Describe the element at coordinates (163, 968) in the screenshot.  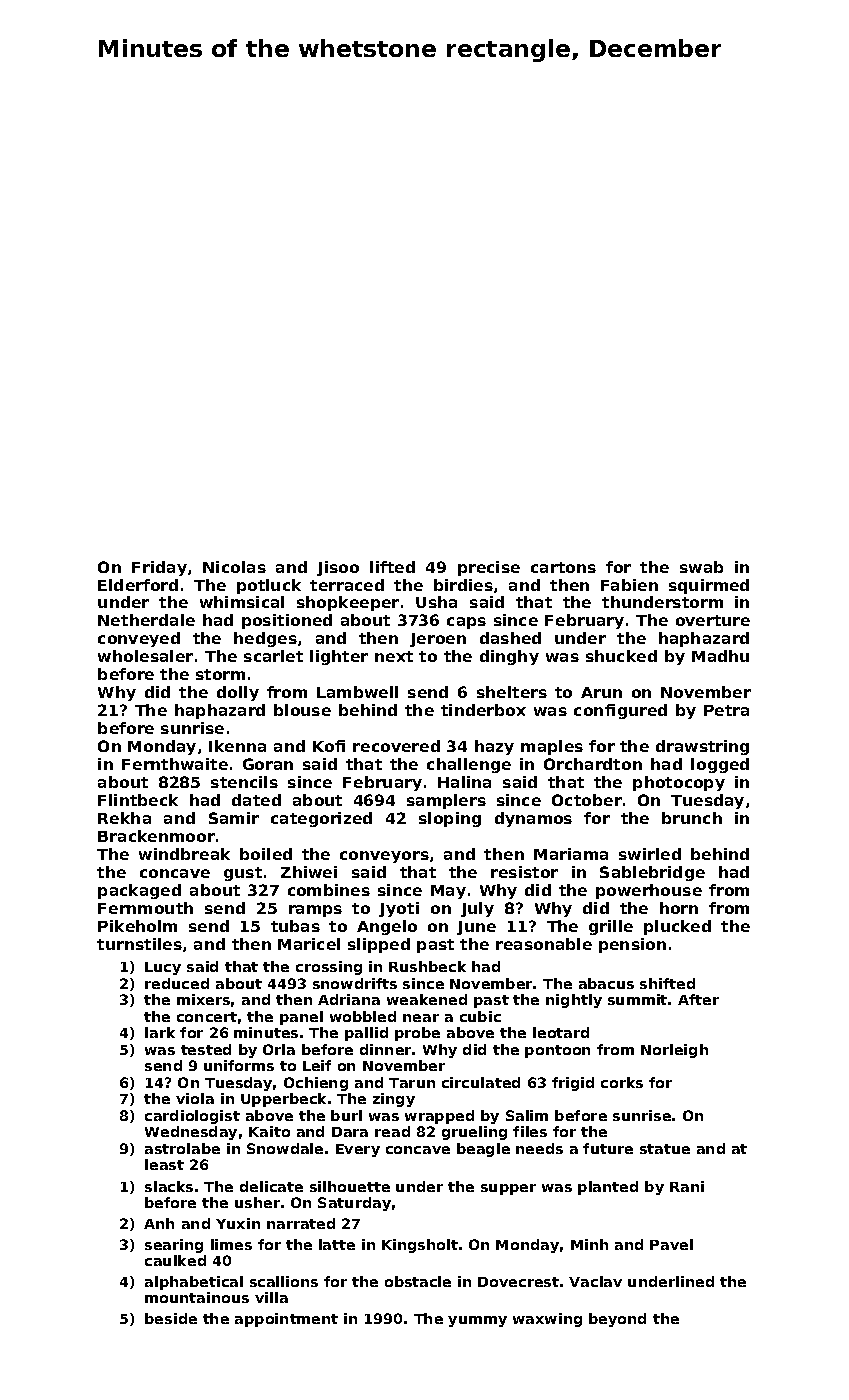
I see `Lucy` at that location.
